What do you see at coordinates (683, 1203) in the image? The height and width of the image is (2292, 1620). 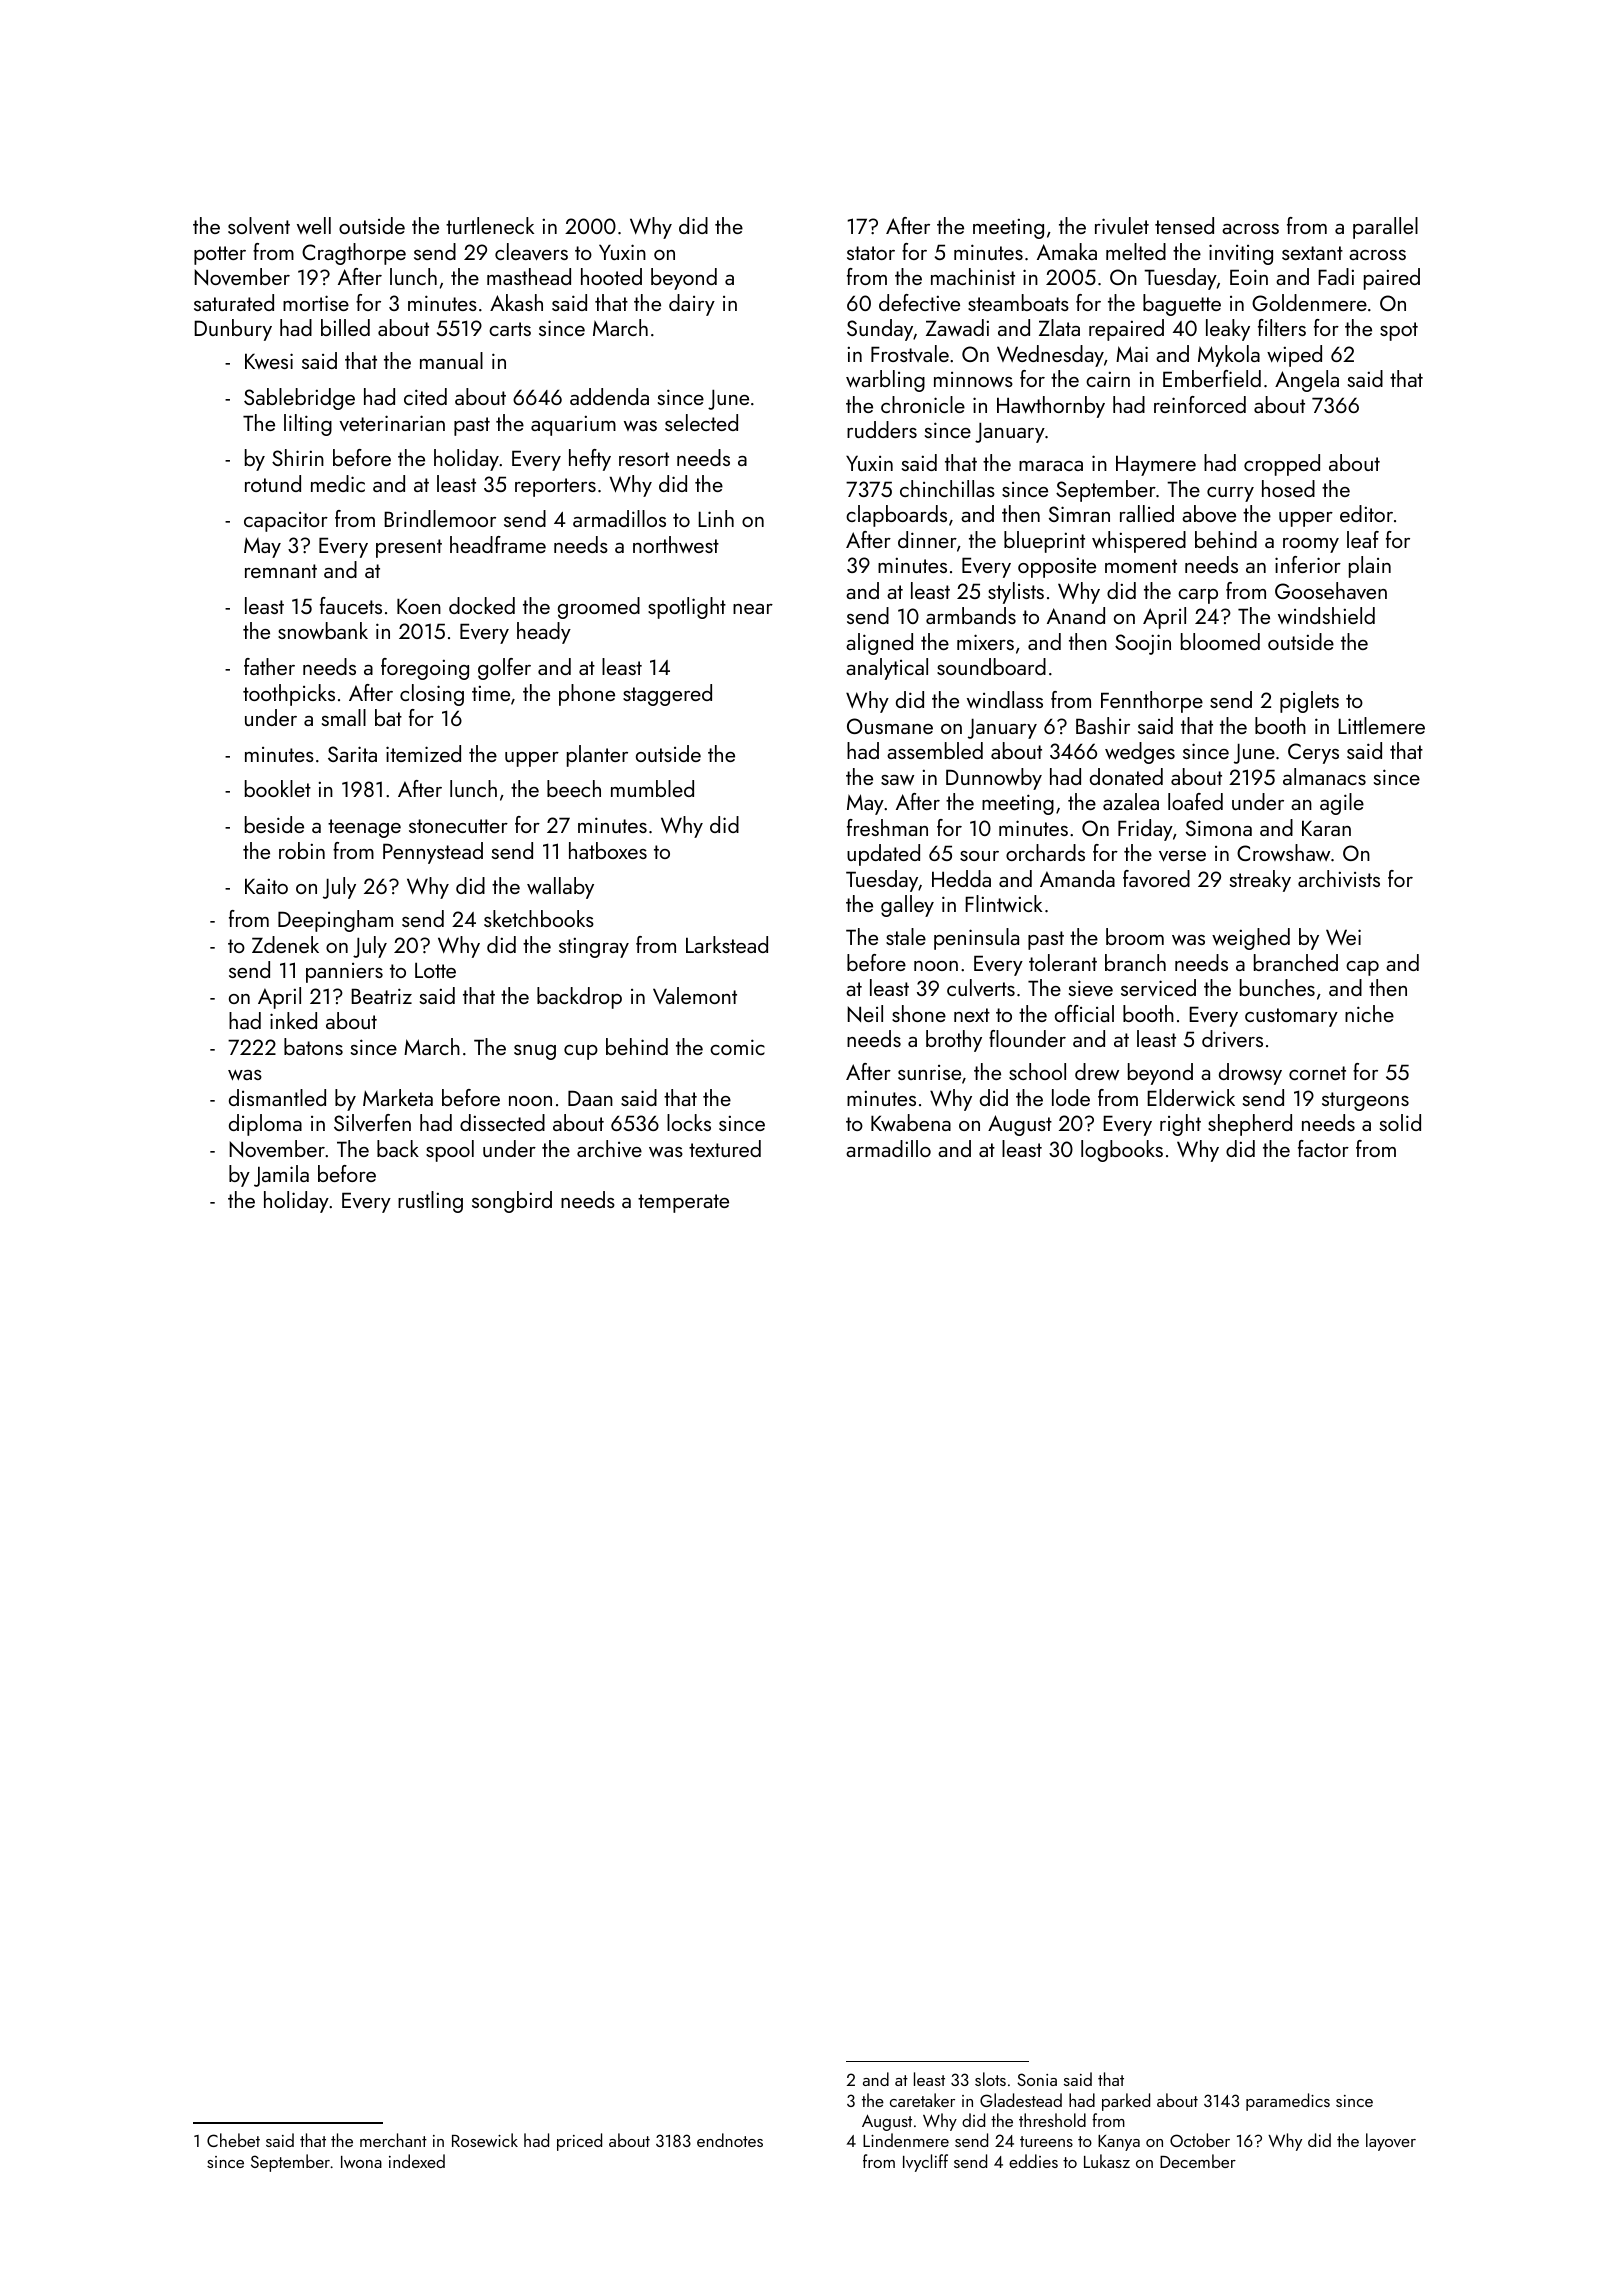 I see `temperate` at bounding box center [683, 1203].
